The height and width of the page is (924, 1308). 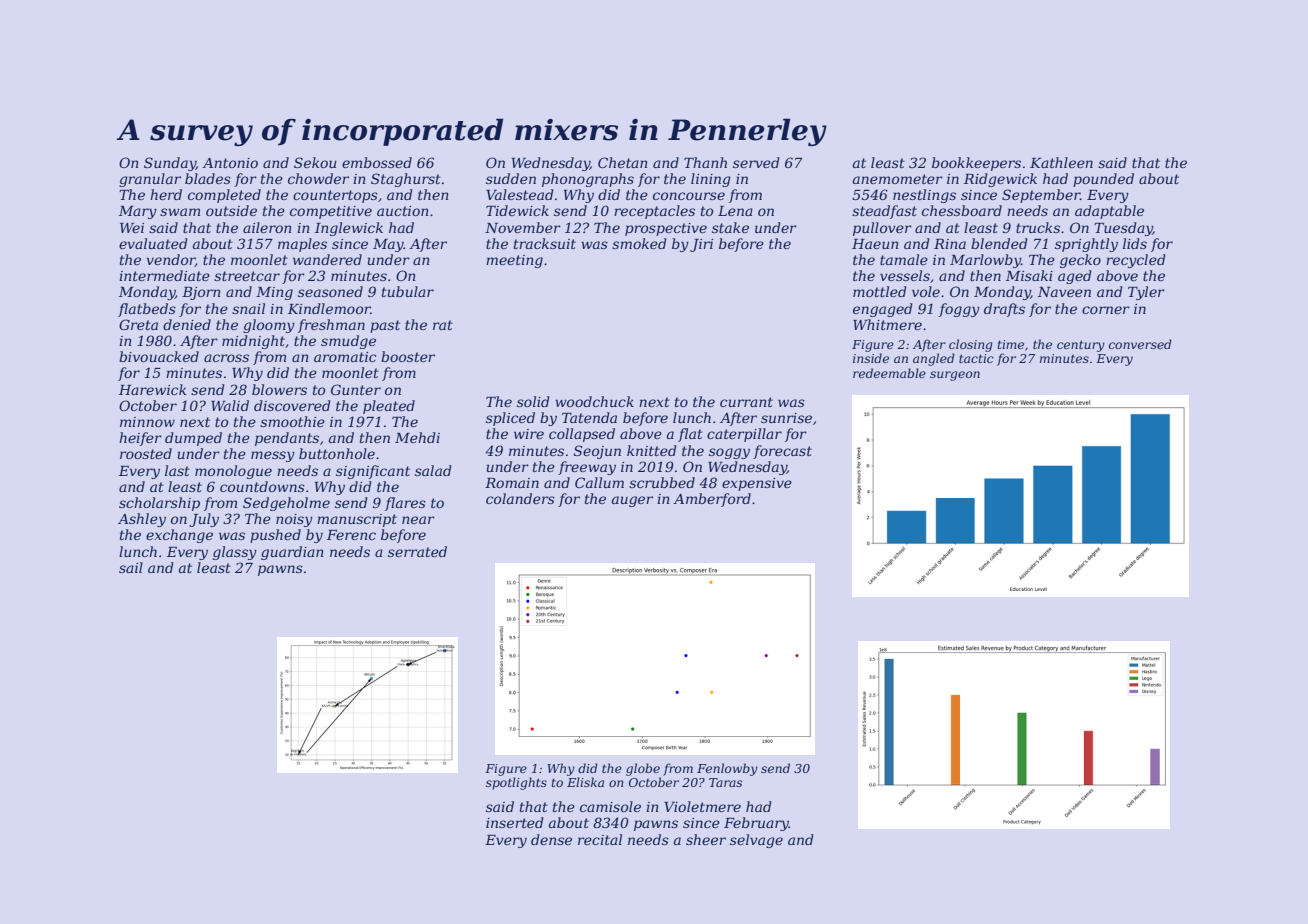 What do you see at coordinates (515, 822) in the page?
I see `inserted` at bounding box center [515, 822].
